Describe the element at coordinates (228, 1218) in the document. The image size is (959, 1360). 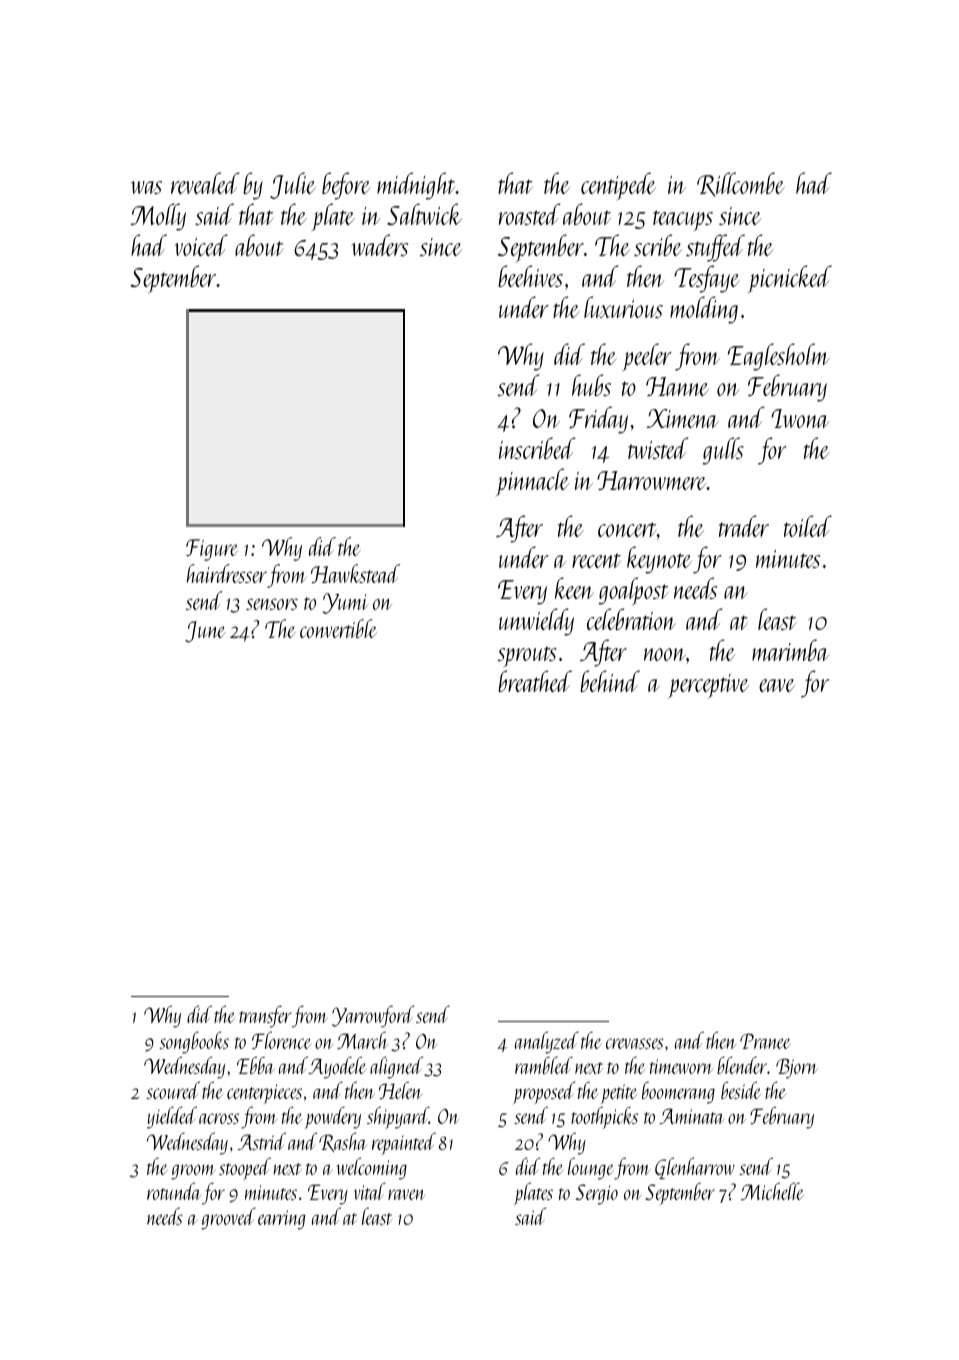
I see `grooved` at that location.
